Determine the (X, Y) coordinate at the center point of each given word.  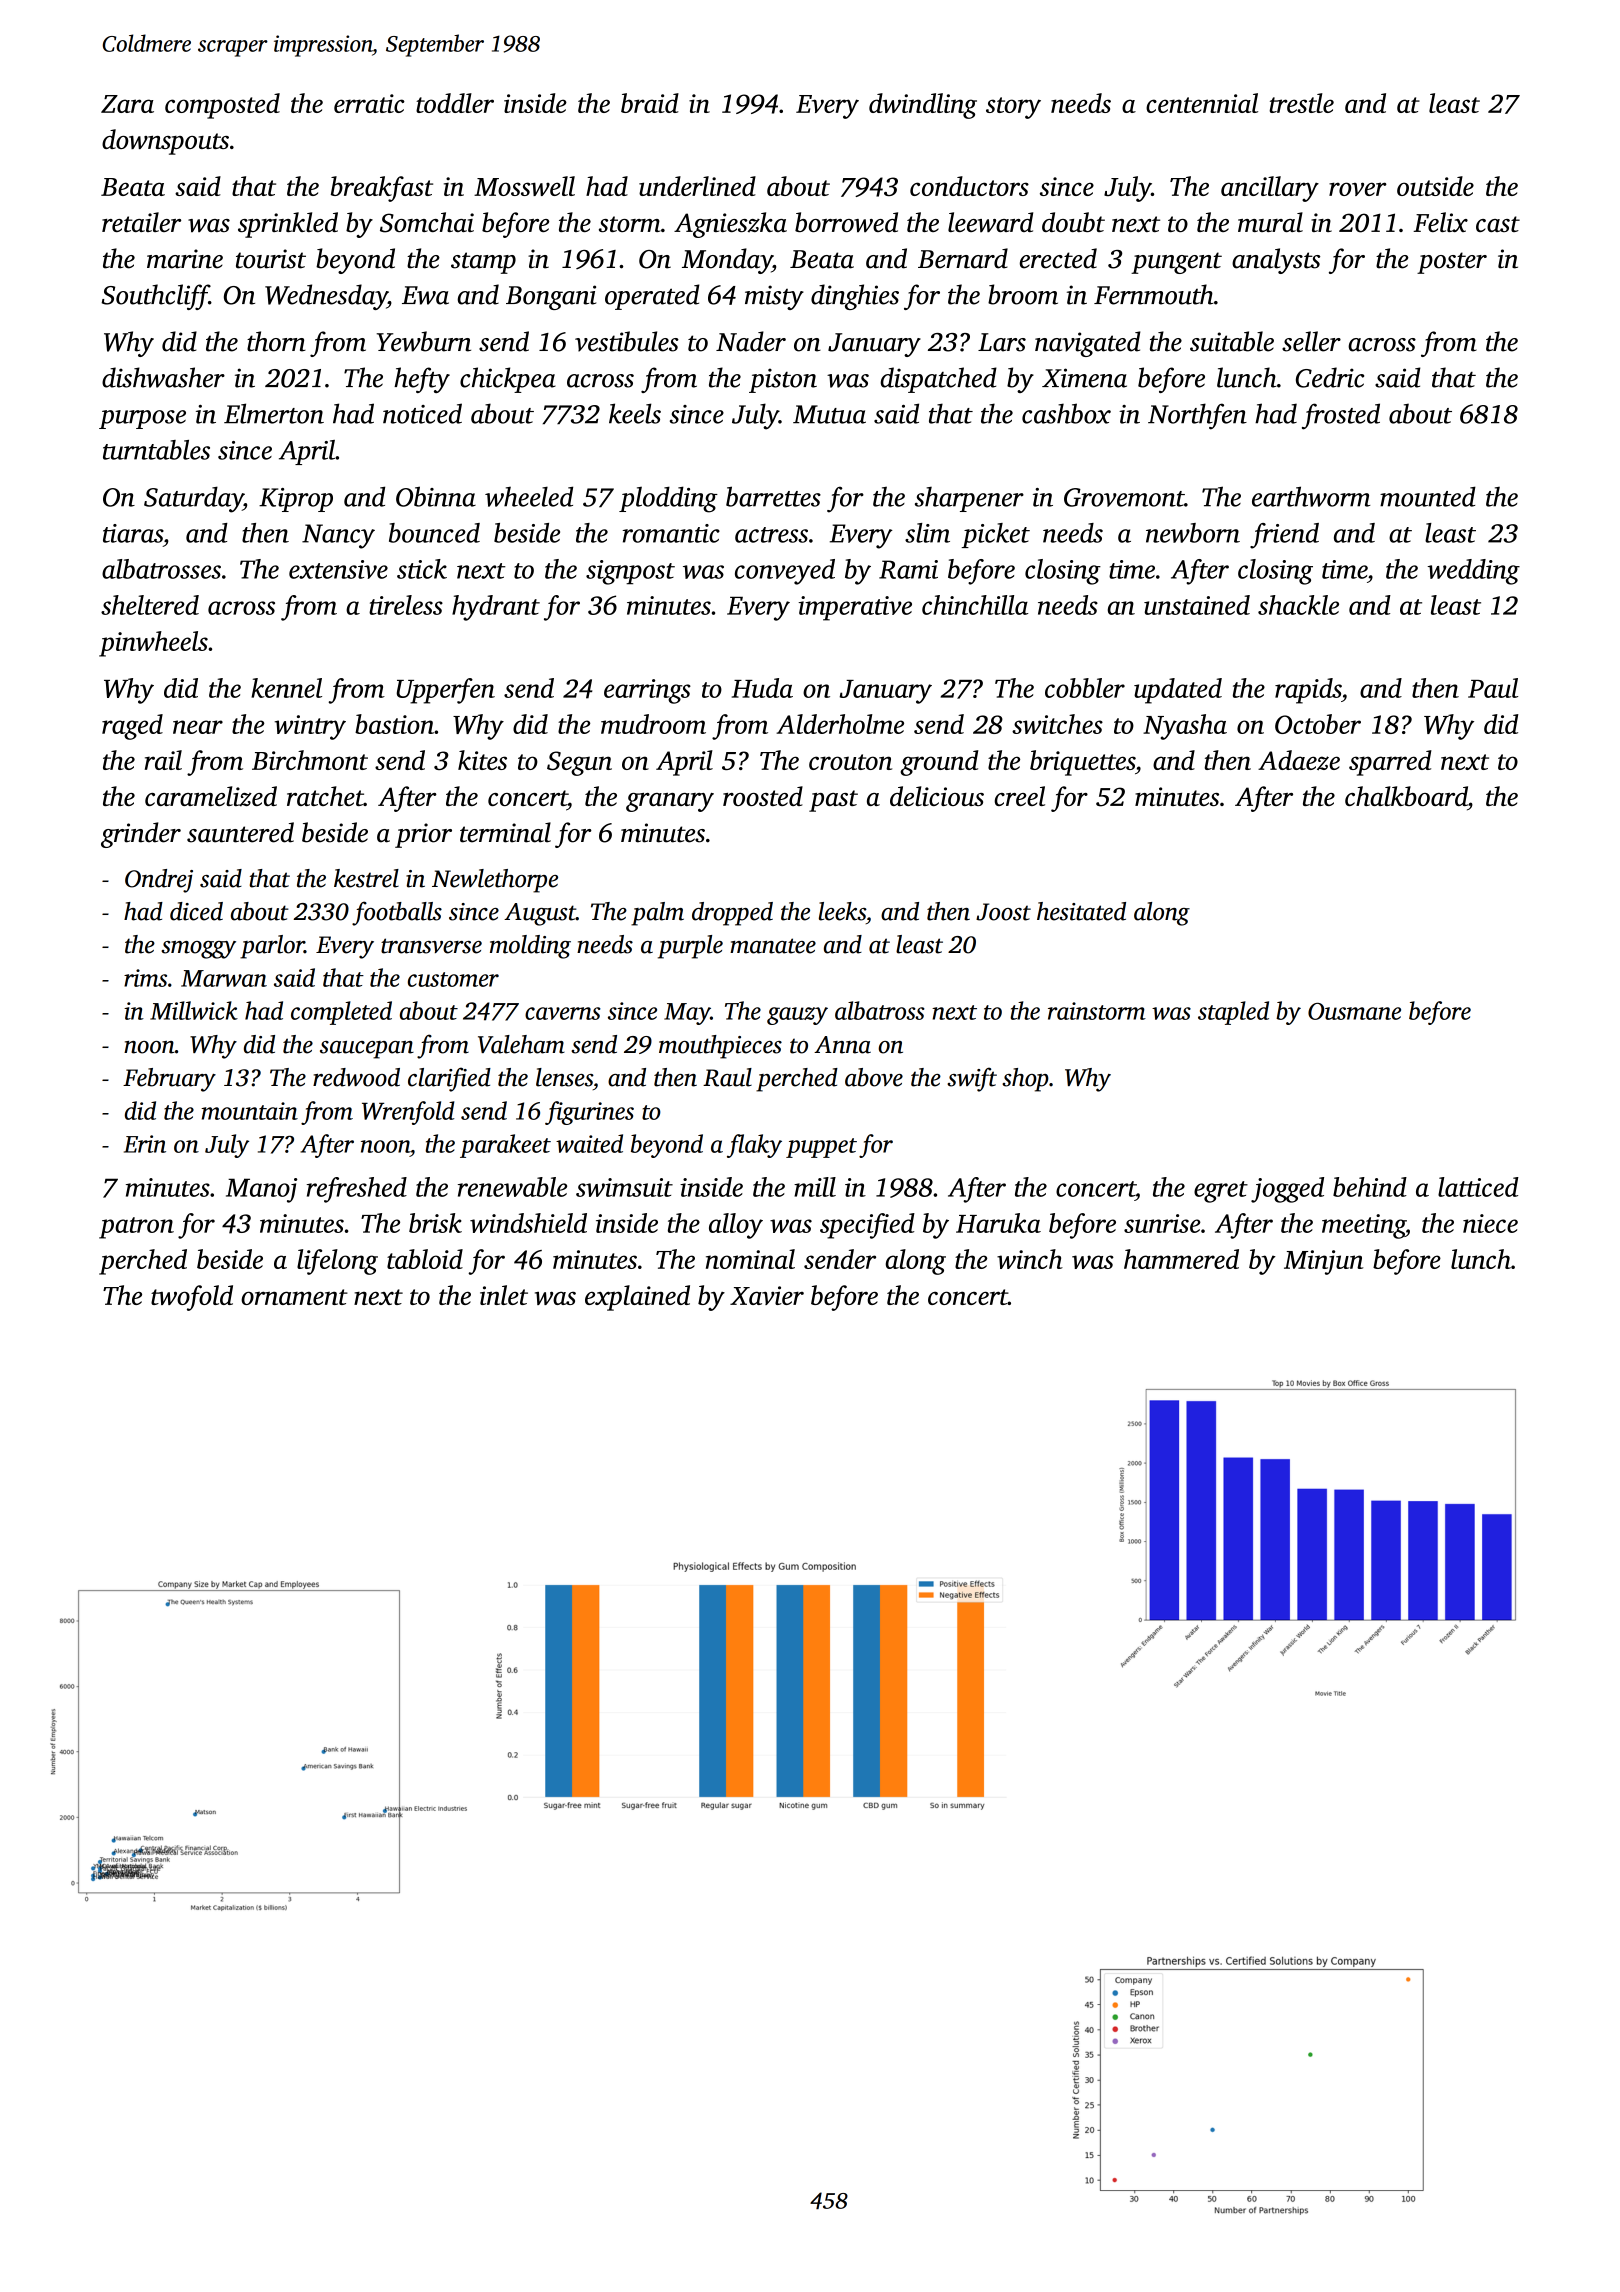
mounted (1428, 496)
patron (136, 1228)
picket (996, 535)
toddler (455, 103)
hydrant (496, 608)
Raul (727, 1077)
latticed (1478, 1187)
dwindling (923, 106)
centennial (1202, 103)
